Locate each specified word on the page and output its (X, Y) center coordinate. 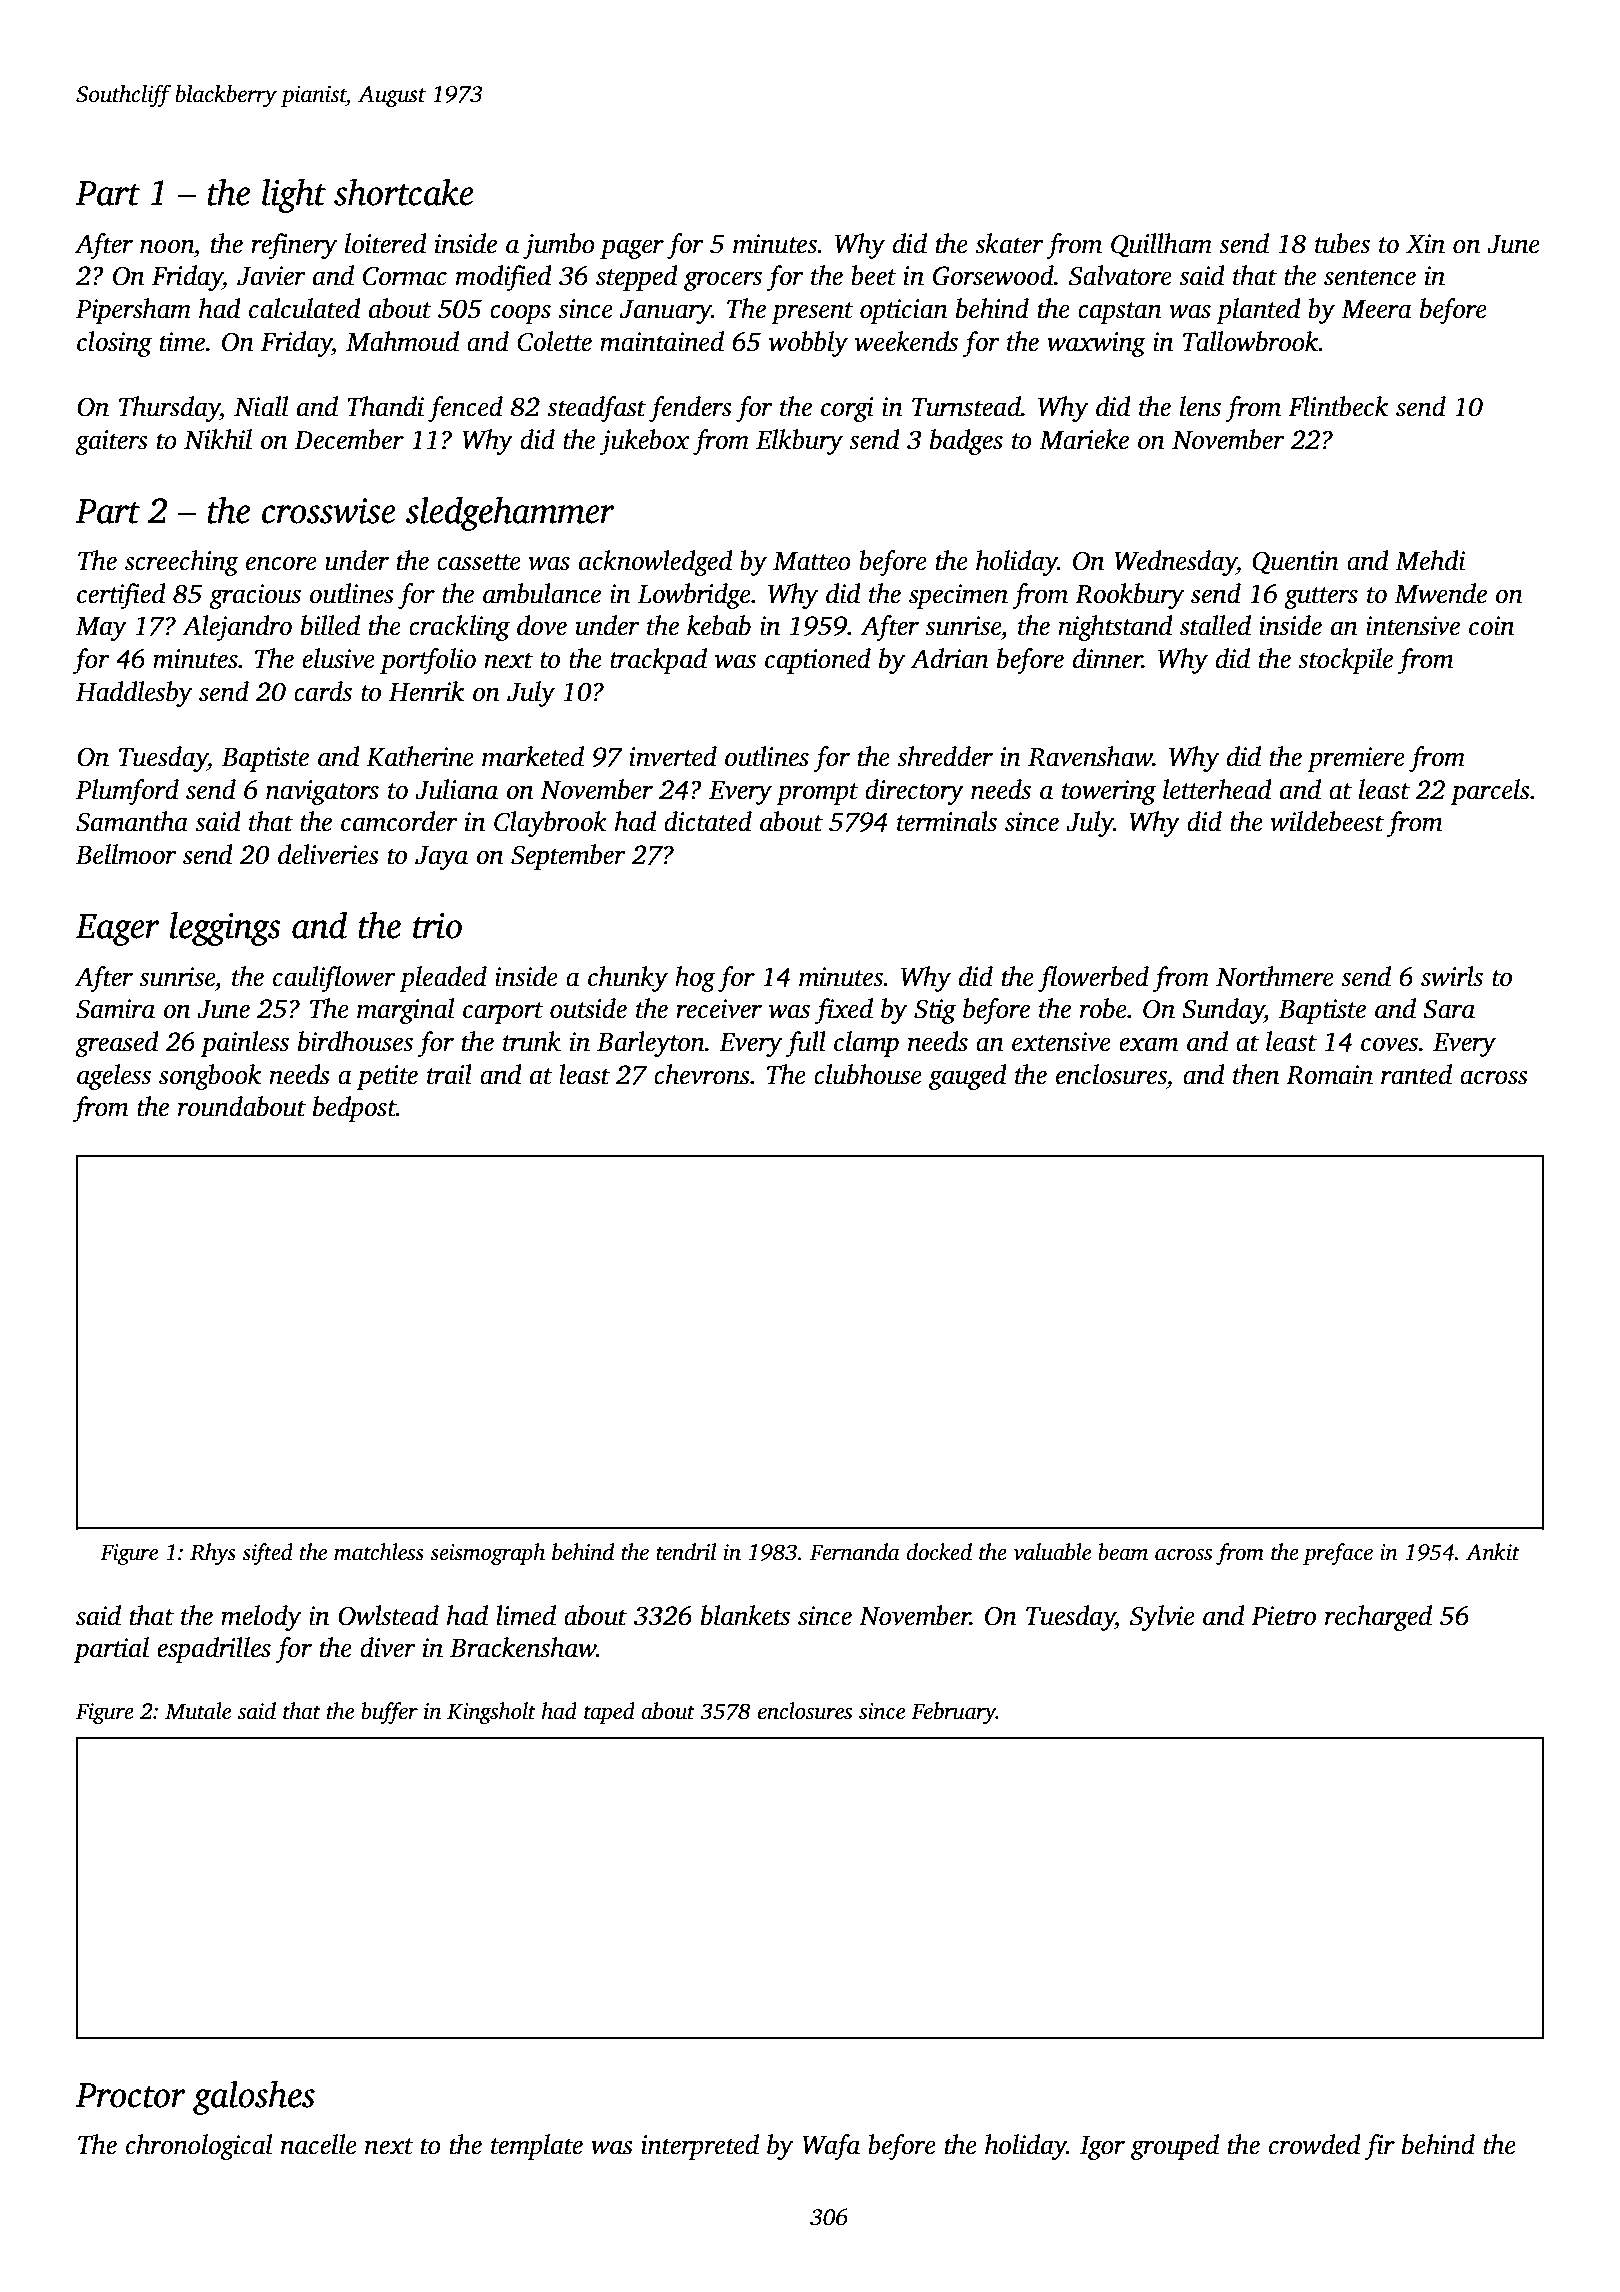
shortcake (404, 192)
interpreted (700, 2147)
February (953, 1713)
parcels (1490, 792)
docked (939, 1552)
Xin (1425, 244)
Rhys (213, 1554)
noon (167, 246)
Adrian (950, 658)
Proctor (130, 2095)
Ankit (1493, 1552)
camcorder (399, 821)
